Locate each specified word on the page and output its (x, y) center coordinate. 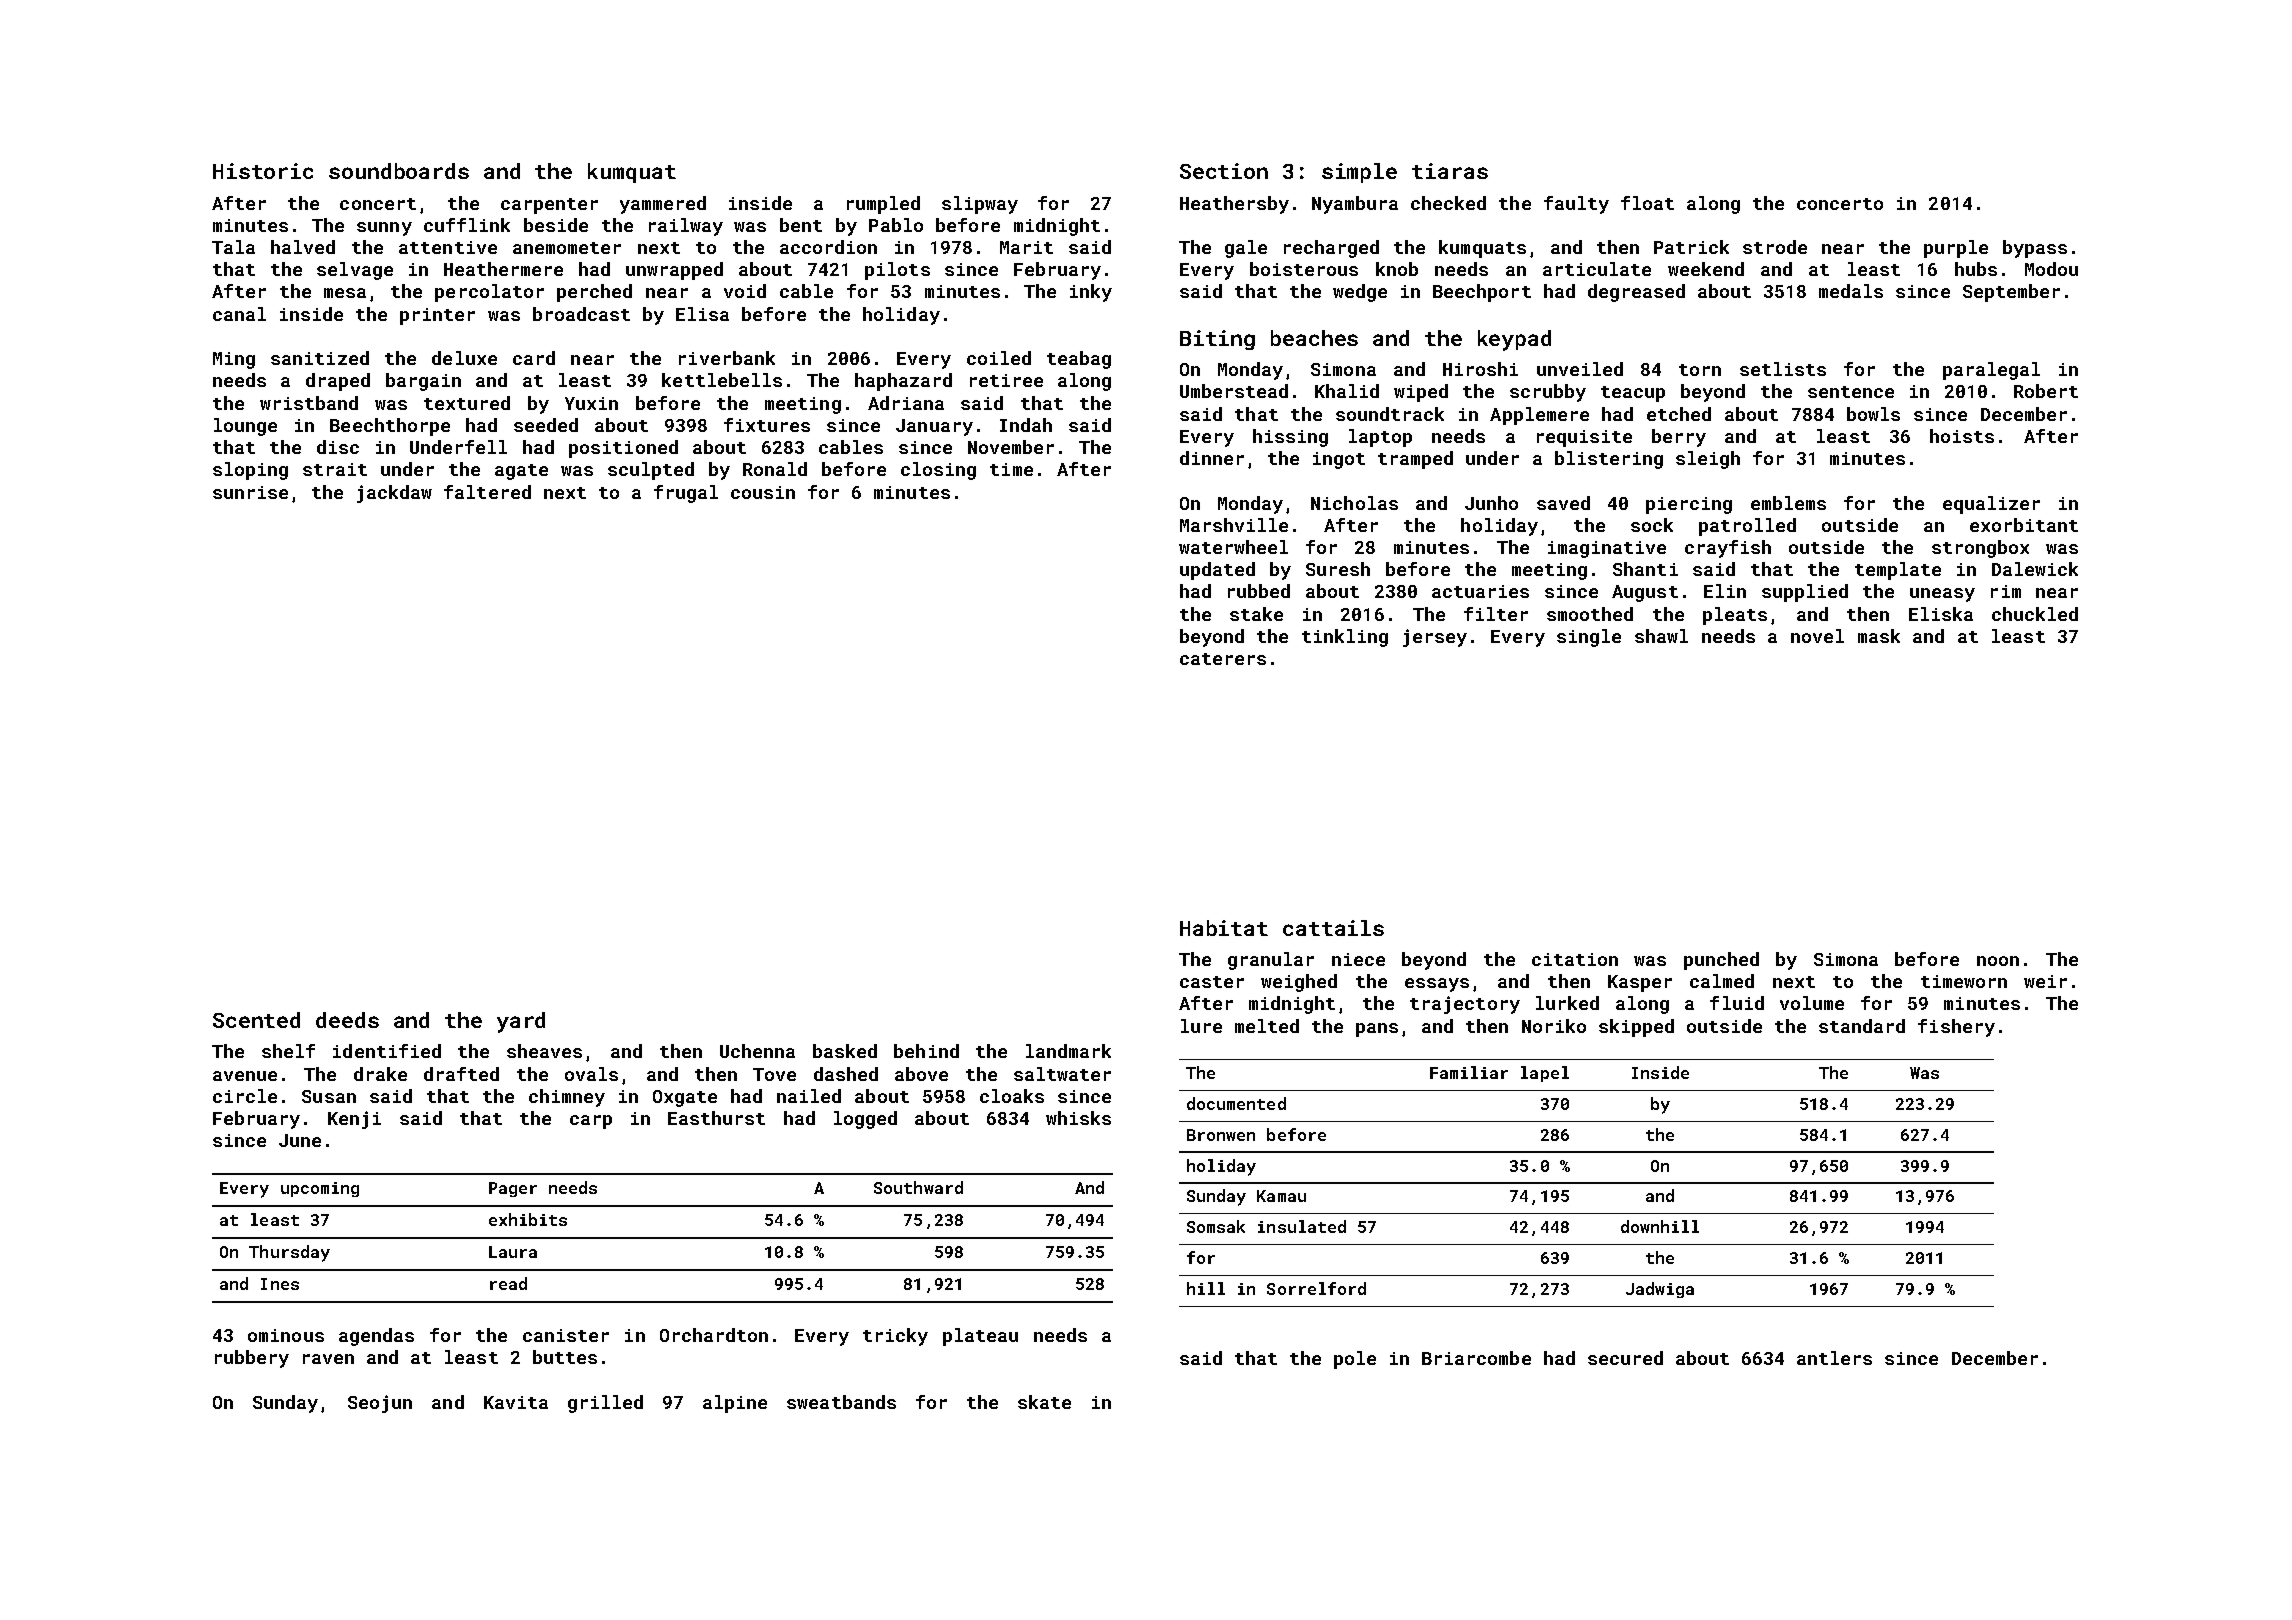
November (1011, 447)
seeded (546, 425)
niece (1358, 959)
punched (1721, 961)
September (2011, 293)
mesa (345, 293)
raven (328, 1359)
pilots (897, 271)
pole (1355, 1360)
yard (521, 1022)
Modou (2051, 269)
